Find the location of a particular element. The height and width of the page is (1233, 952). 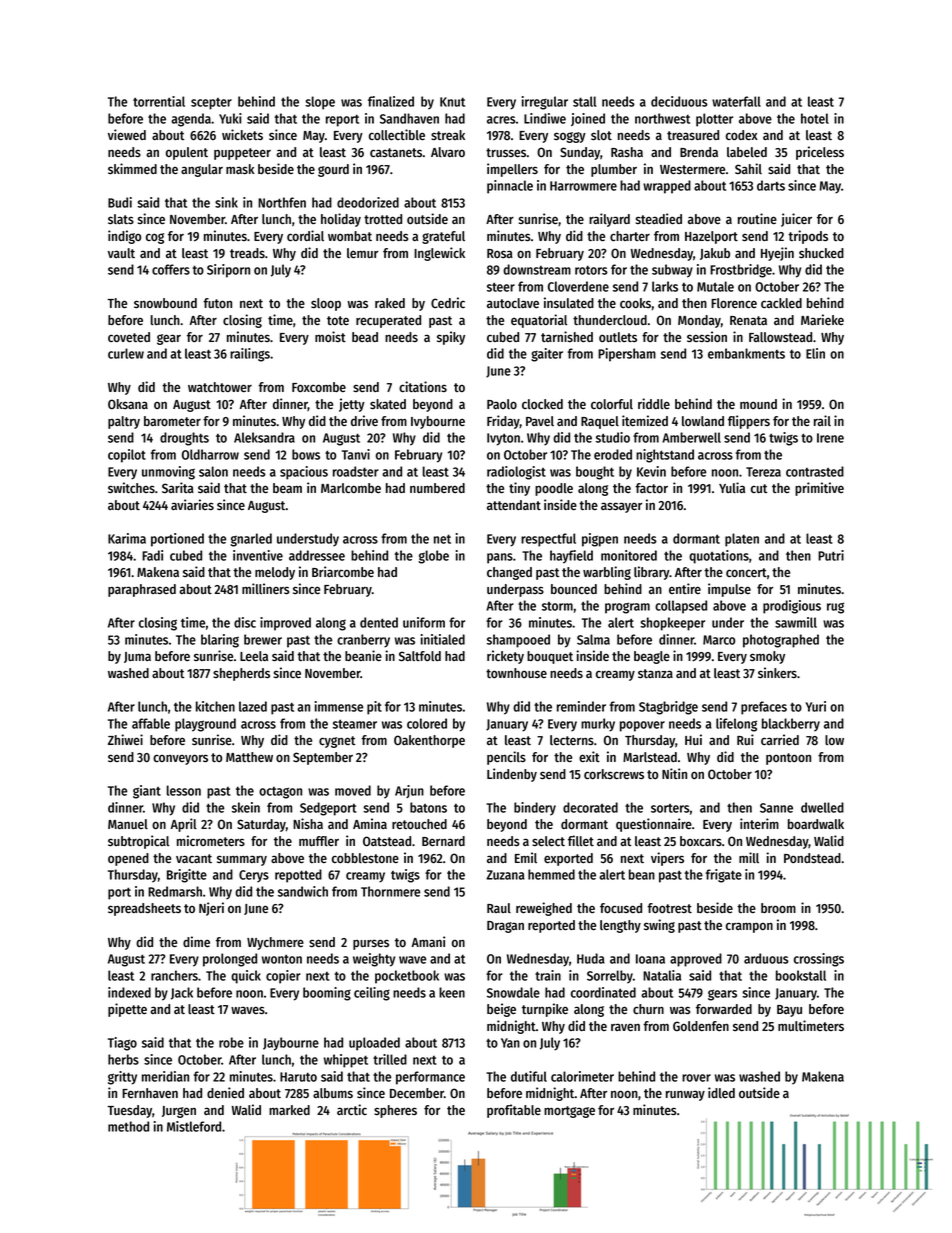

pans is located at coordinates (500, 558).
